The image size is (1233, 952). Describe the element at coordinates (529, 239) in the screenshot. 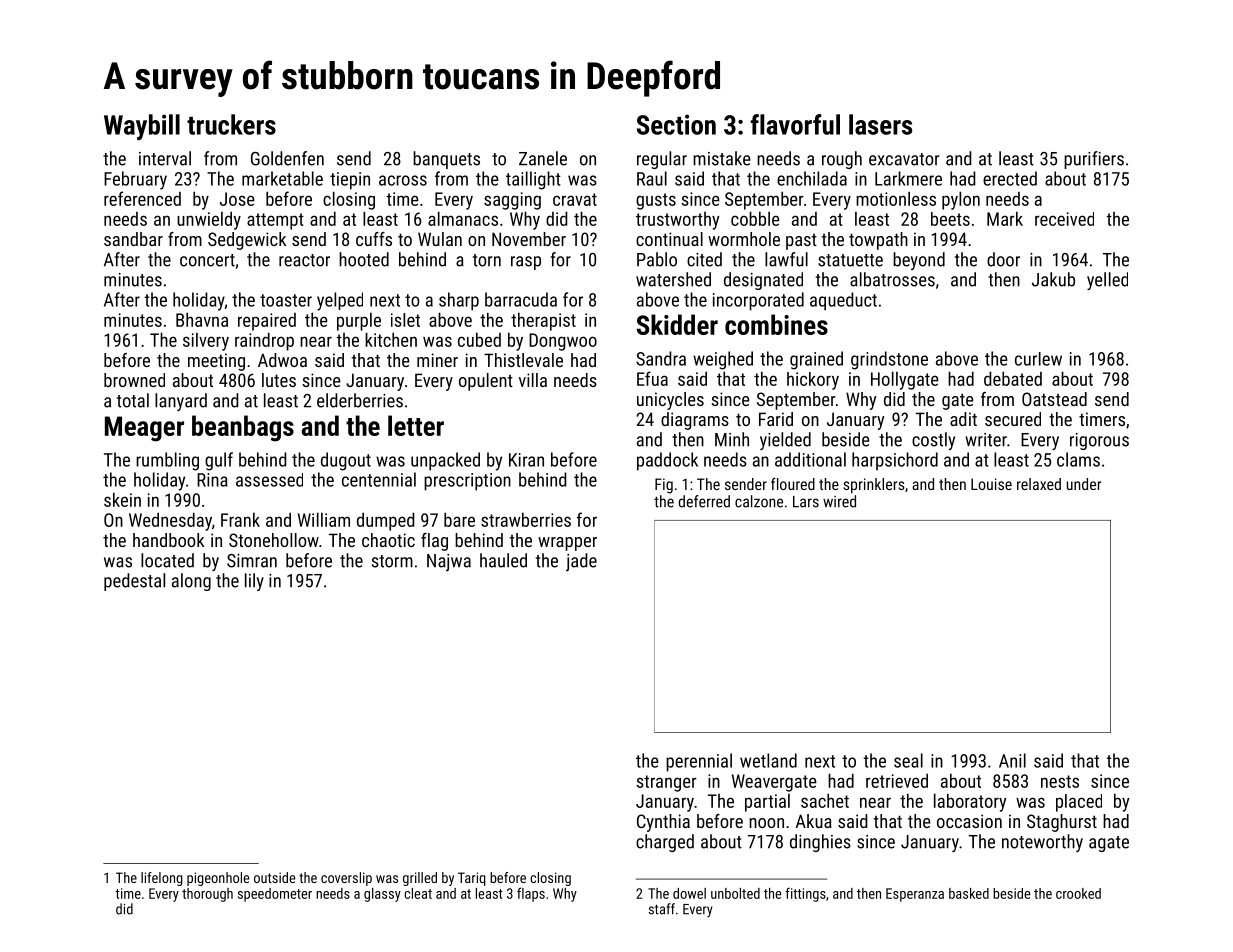

I see `November` at that location.
